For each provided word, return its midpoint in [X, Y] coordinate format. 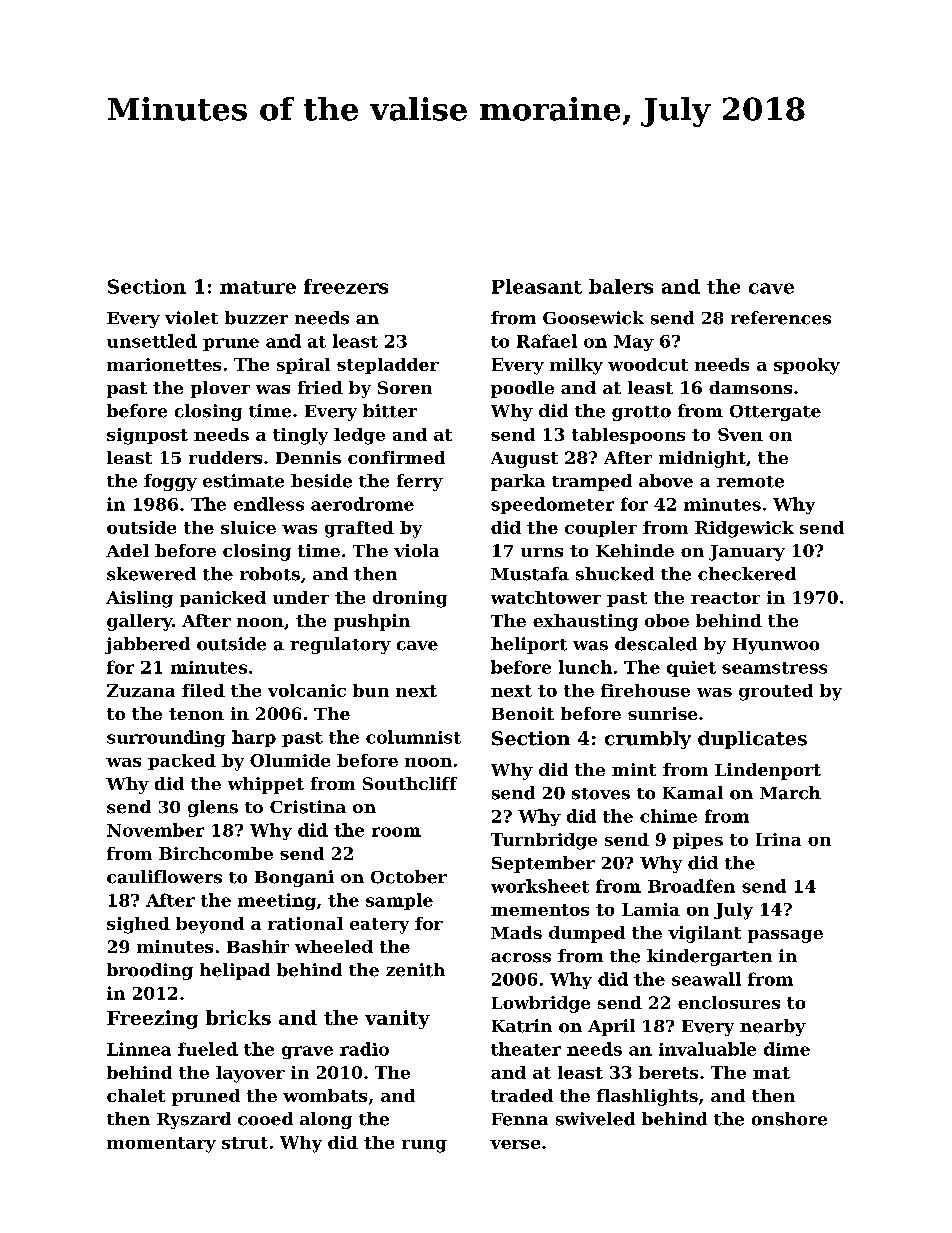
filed [203, 690]
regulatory [340, 645]
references [781, 318]
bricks [238, 1017]
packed [182, 762]
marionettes [164, 364]
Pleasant [537, 286]
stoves [601, 794]
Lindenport [768, 771]
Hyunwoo [776, 646]
